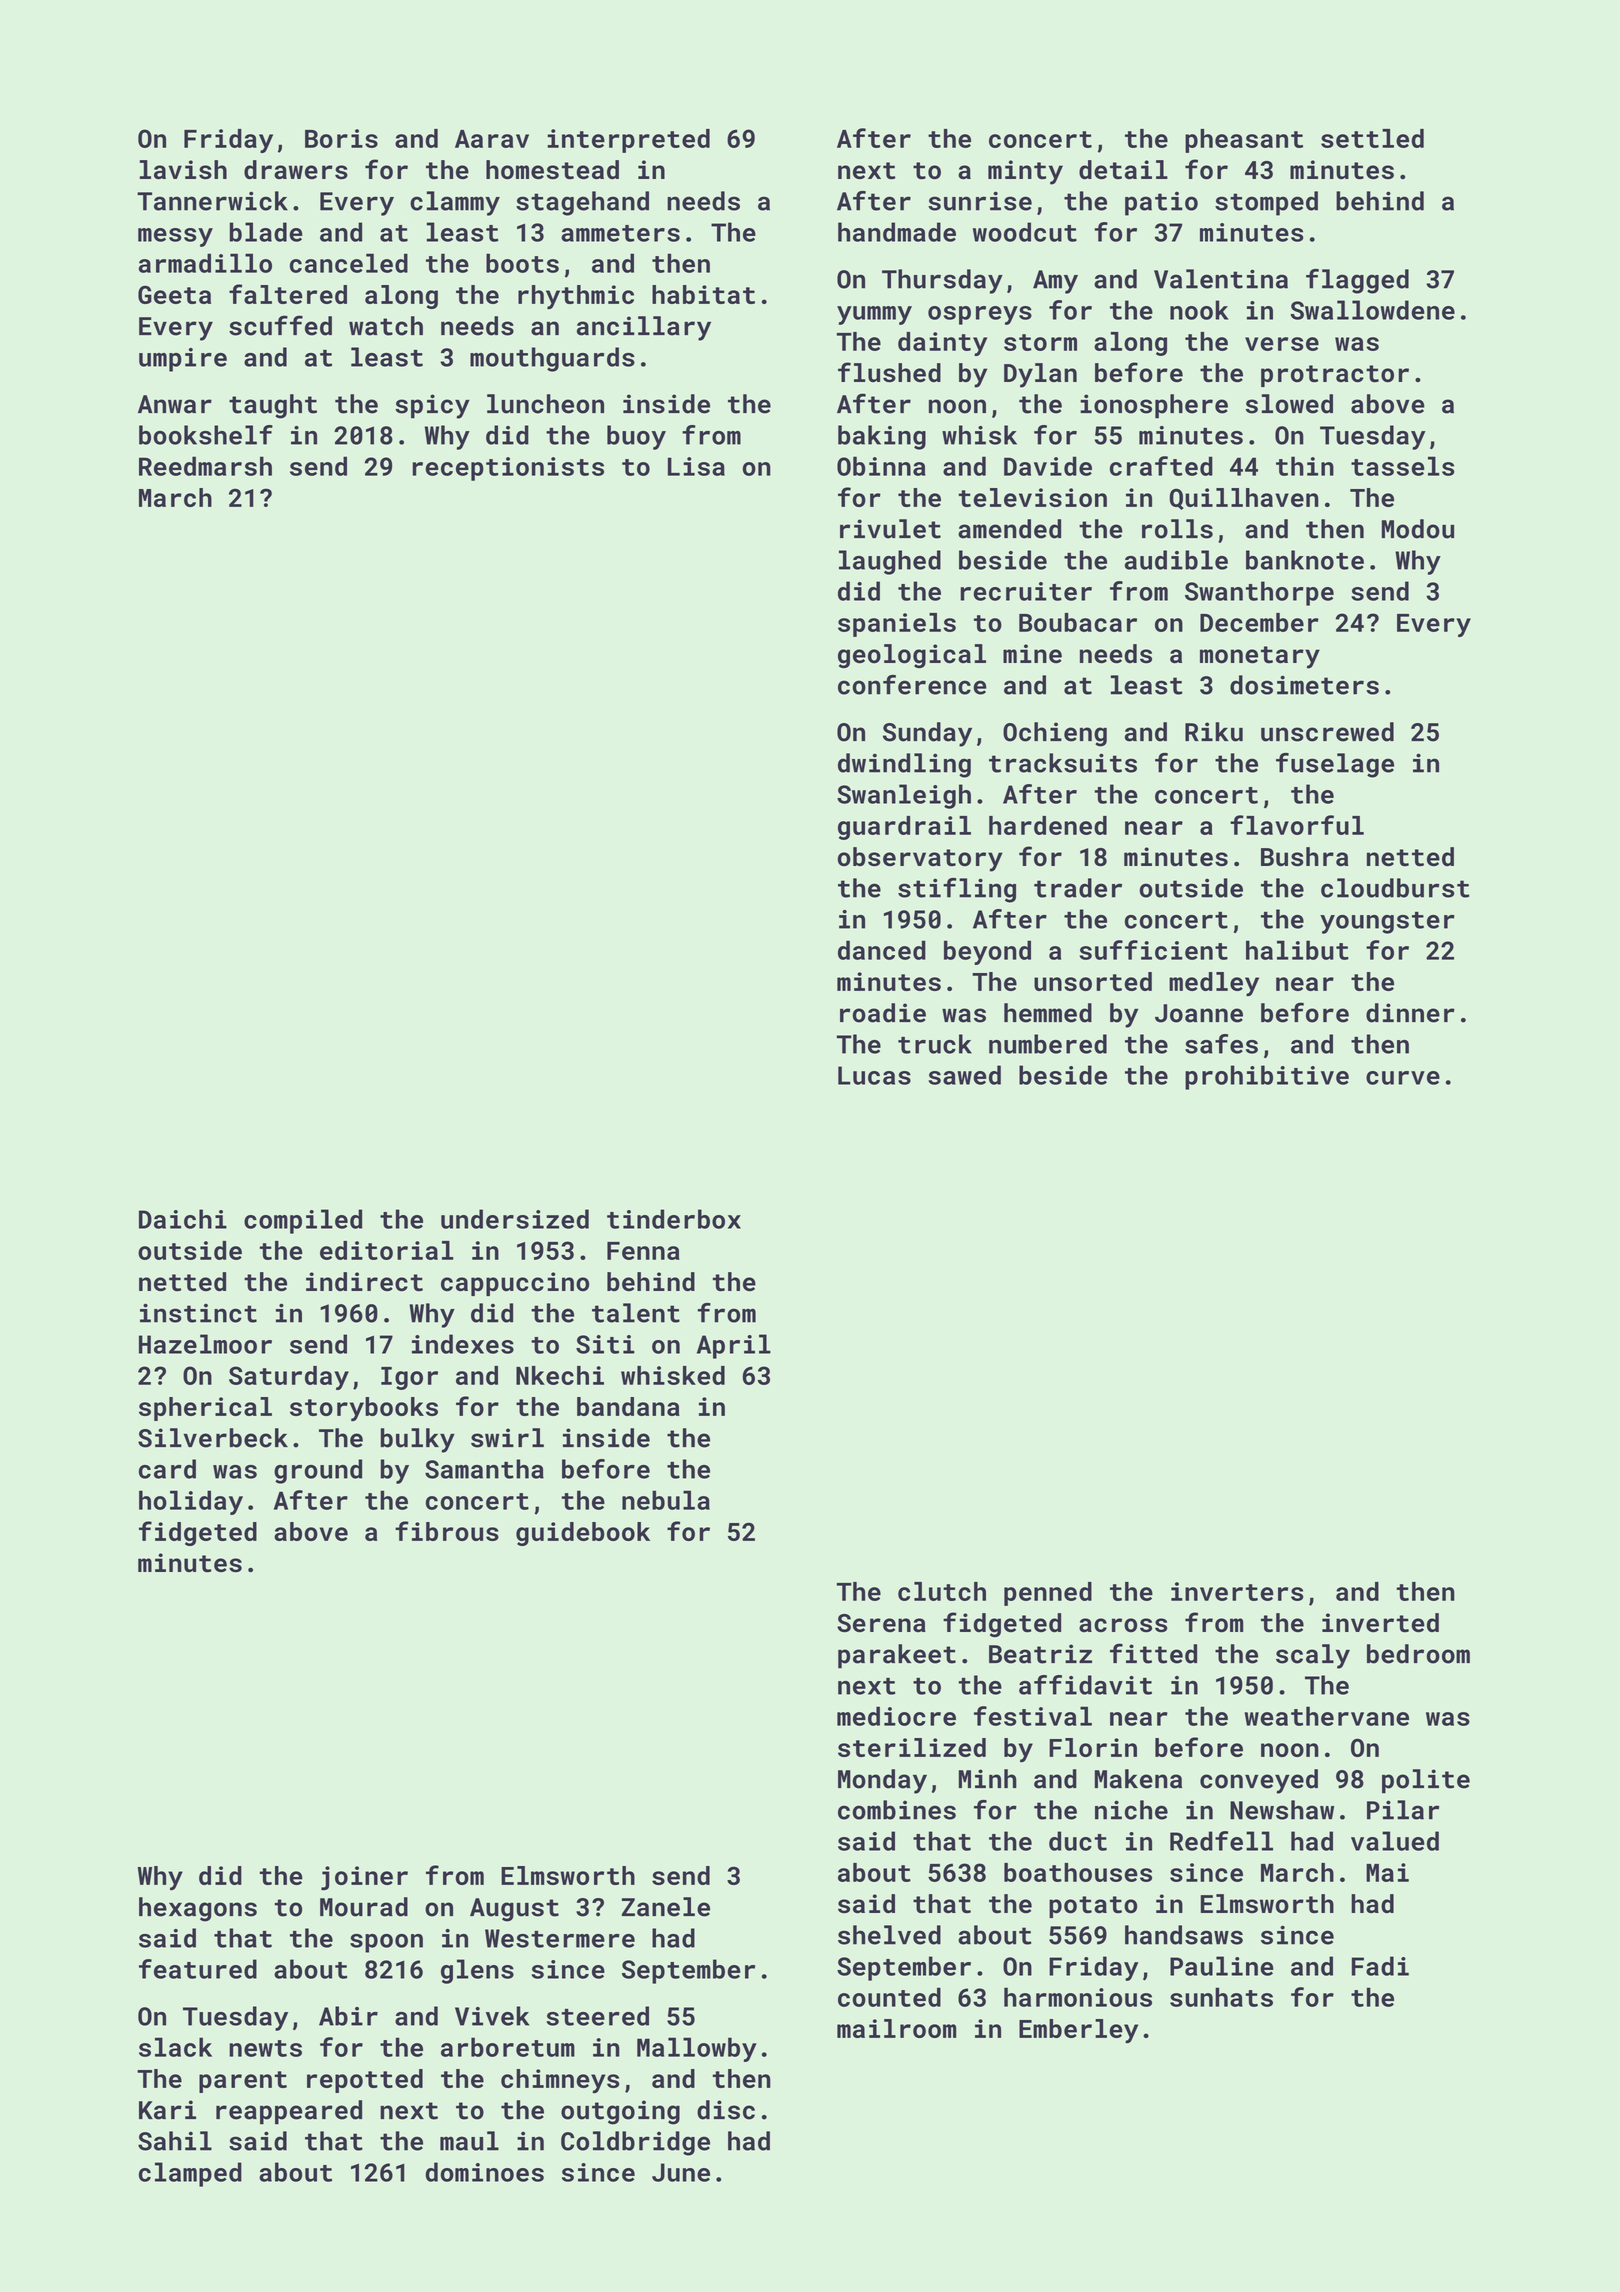  I want to click on danced, so click(882, 950).
